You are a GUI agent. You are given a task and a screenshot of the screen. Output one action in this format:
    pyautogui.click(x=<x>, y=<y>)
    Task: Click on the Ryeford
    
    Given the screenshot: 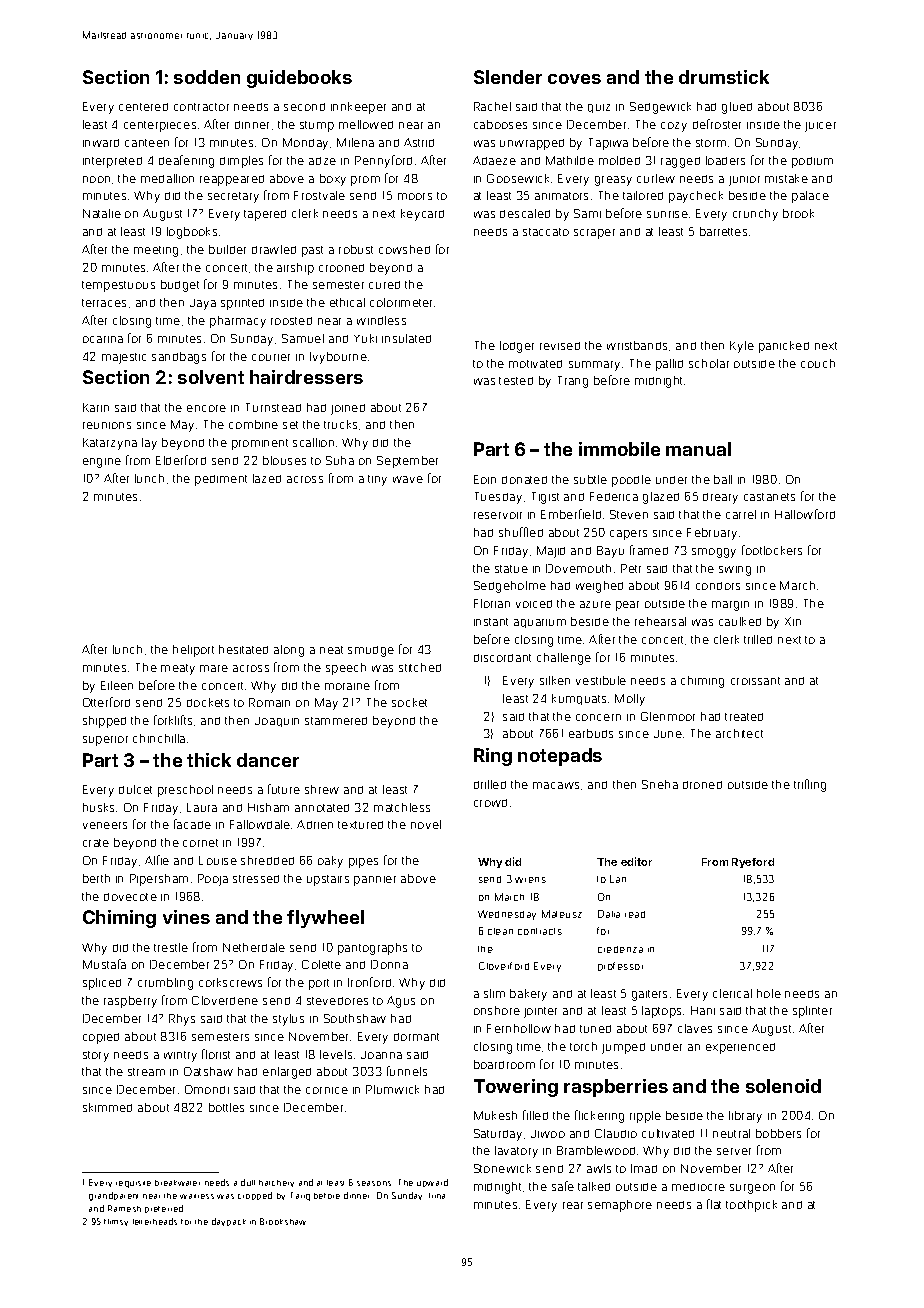 What is the action you would take?
    pyautogui.click(x=753, y=863)
